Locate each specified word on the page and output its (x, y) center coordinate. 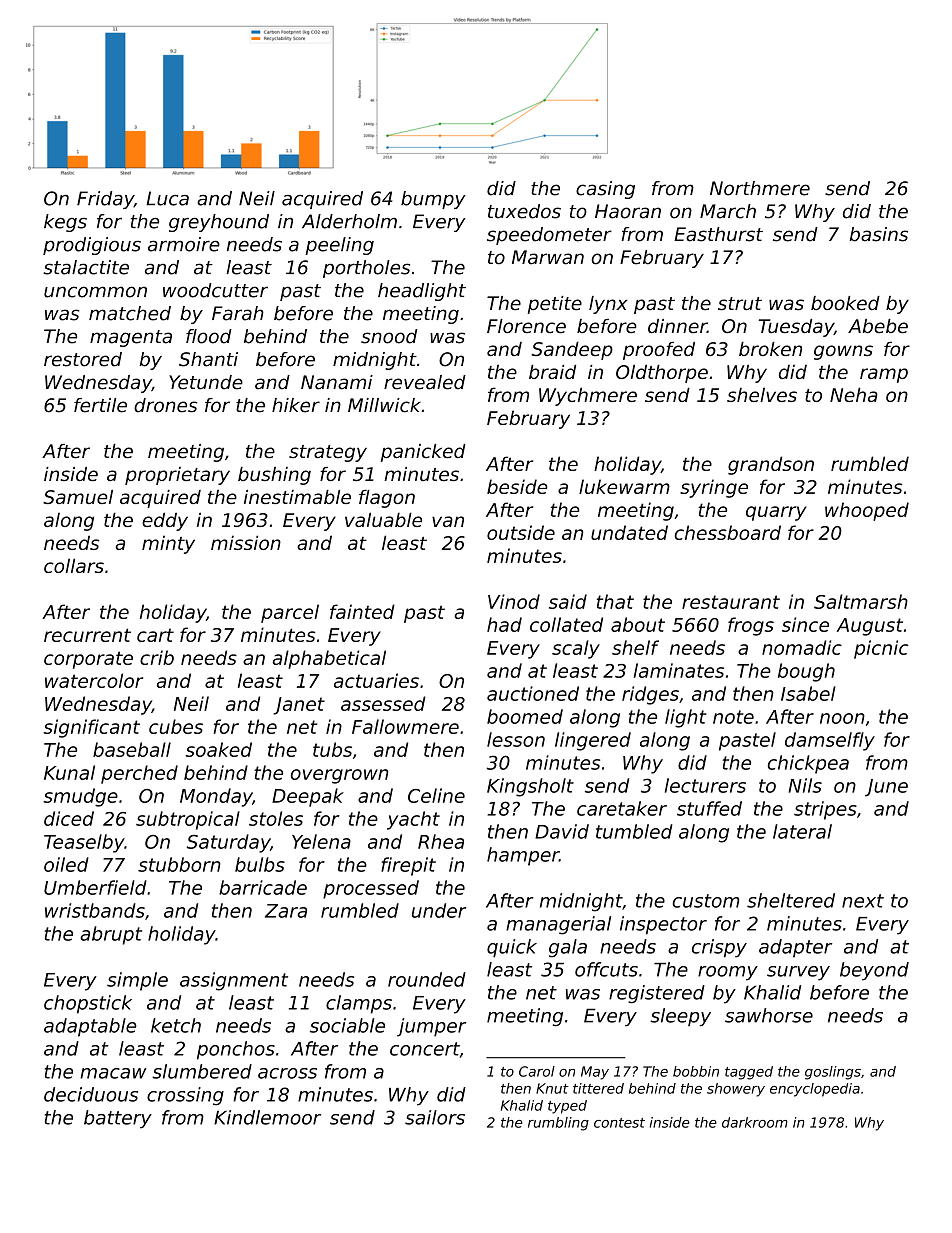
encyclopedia (815, 1090)
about (638, 624)
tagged (749, 1073)
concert (425, 1049)
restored (83, 359)
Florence (526, 326)
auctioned (533, 693)
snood (389, 336)
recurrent (87, 635)
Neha (854, 394)
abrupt (111, 935)
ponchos (236, 1050)
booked (845, 303)
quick (512, 948)
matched (130, 313)
